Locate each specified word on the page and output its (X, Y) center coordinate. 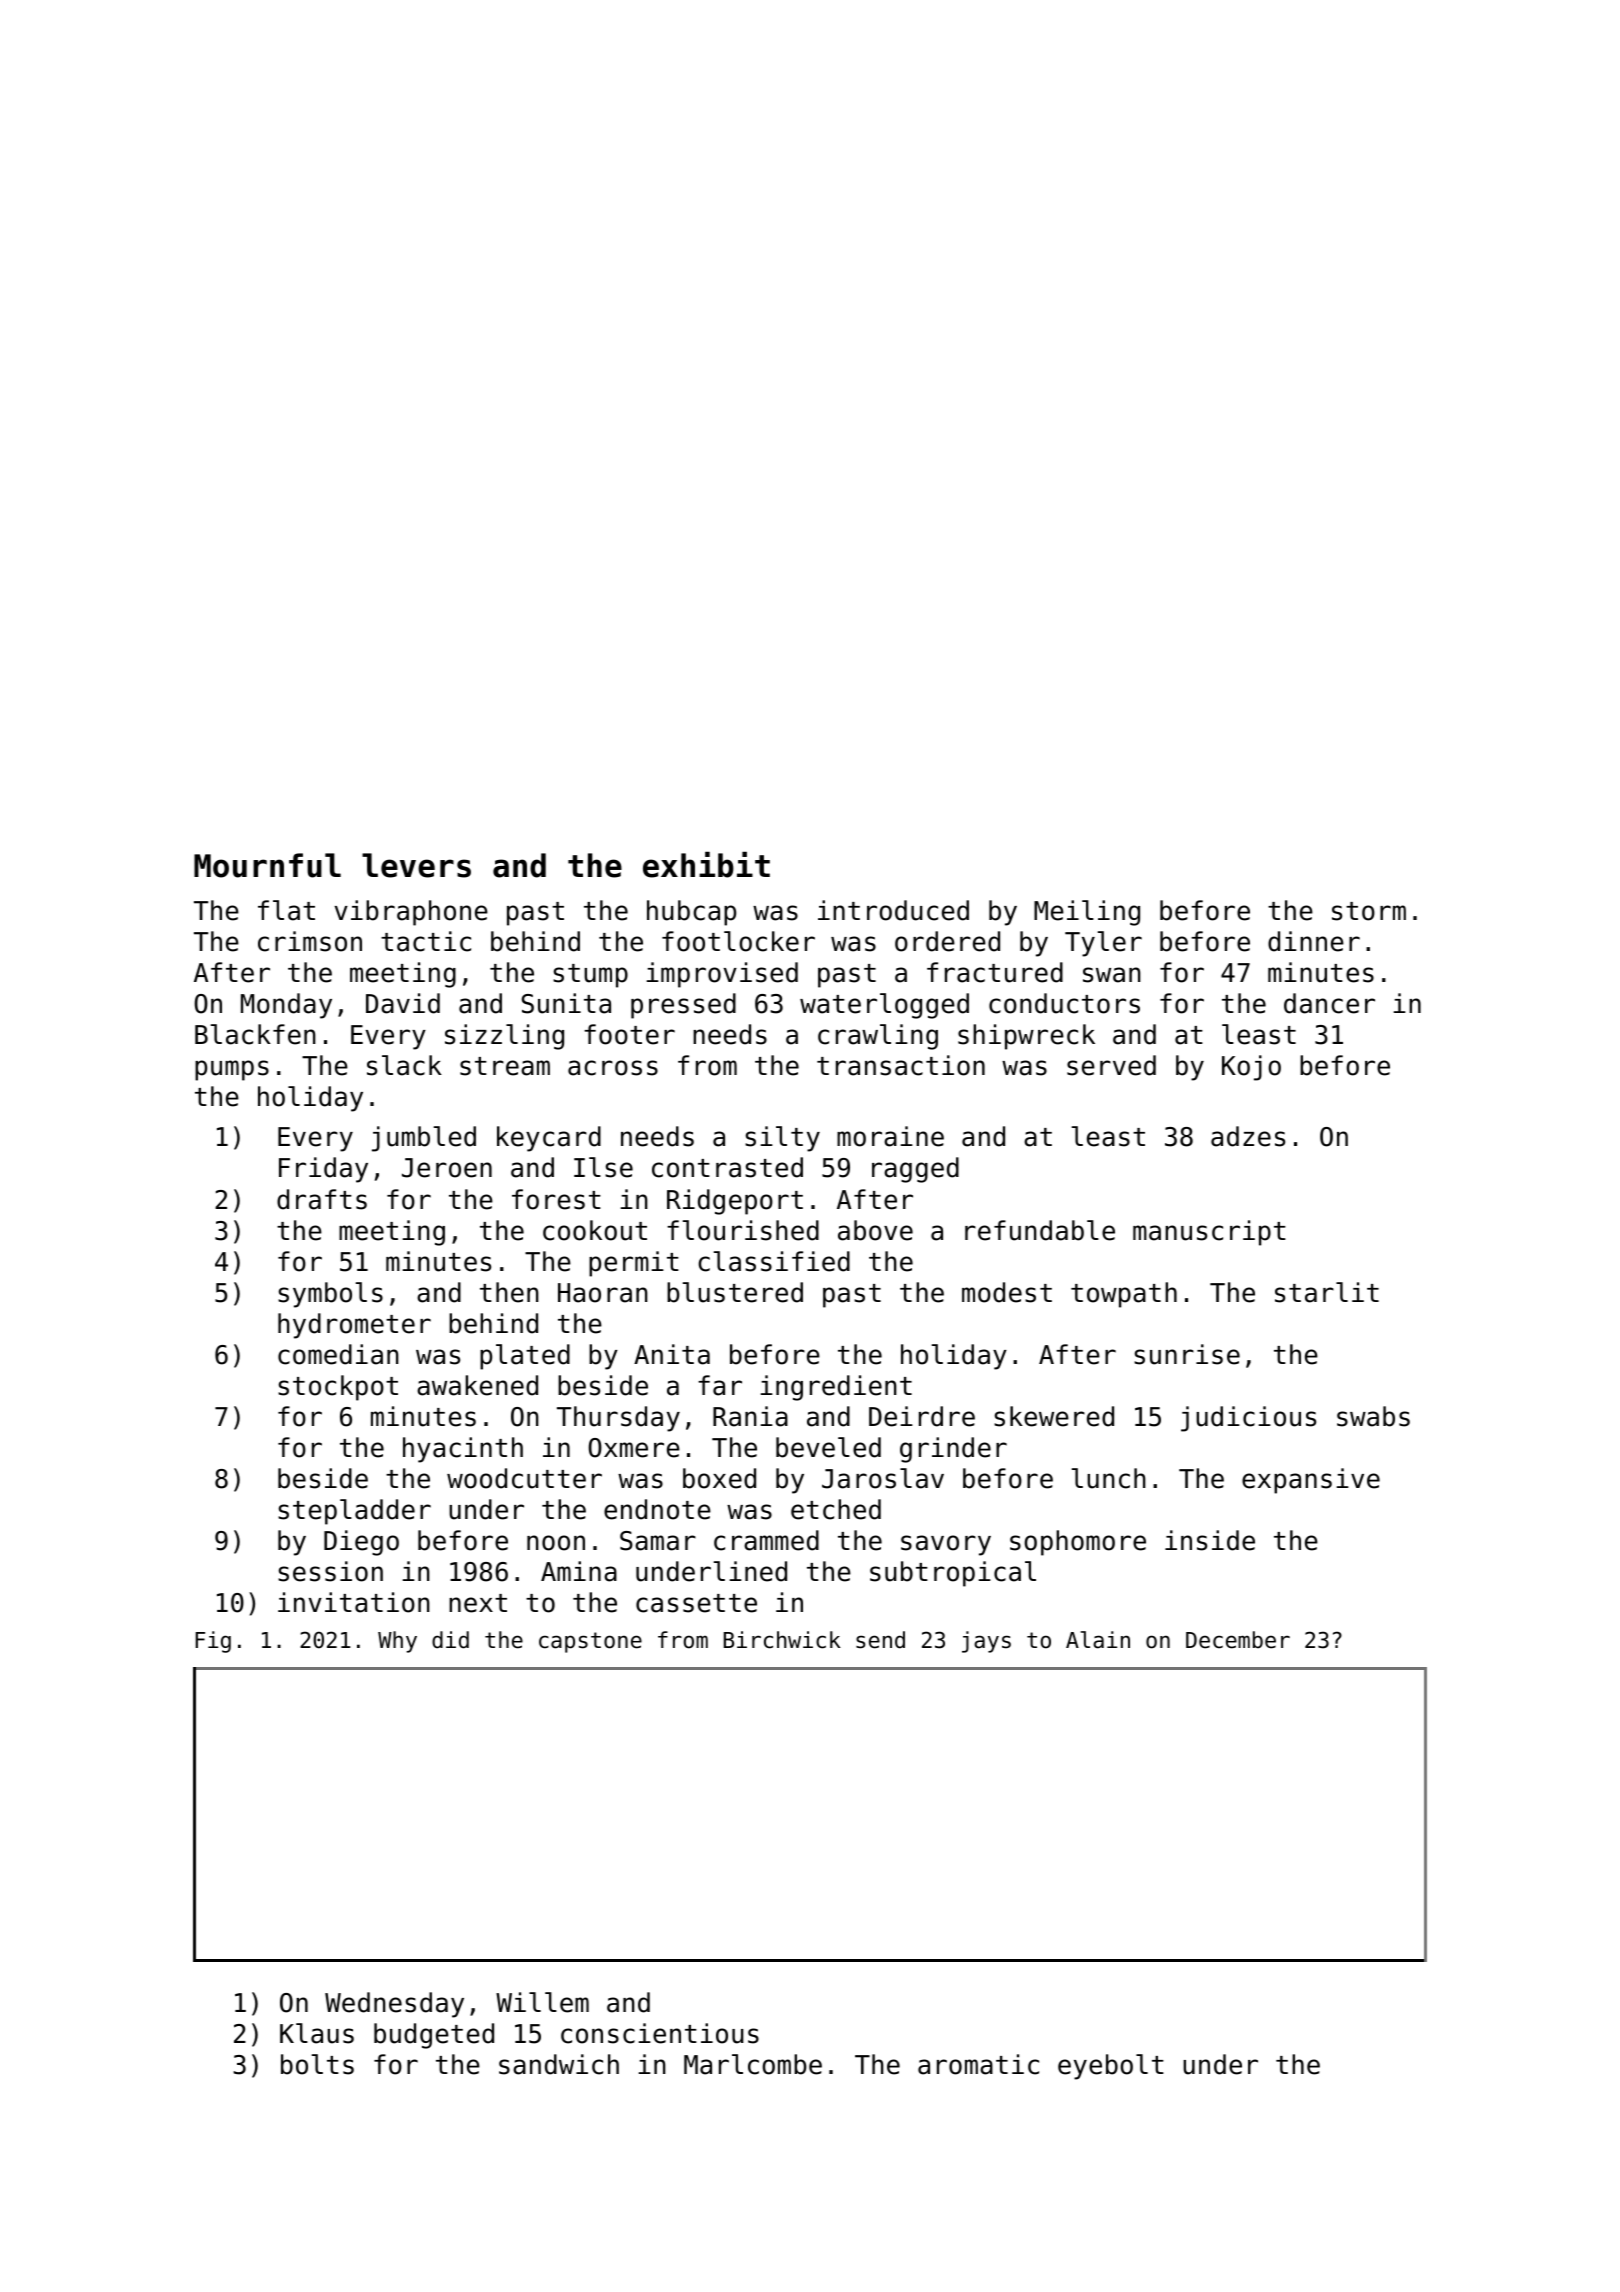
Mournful (267, 865)
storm (1369, 911)
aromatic (978, 2064)
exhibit (706, 865)
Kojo (1251, 1068)
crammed (766, 1540)
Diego (361, 1543)
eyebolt (1111, 2067)
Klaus (317, 2033)
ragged (915, 1170)
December (1238, 1640)
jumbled (424, 1139)
